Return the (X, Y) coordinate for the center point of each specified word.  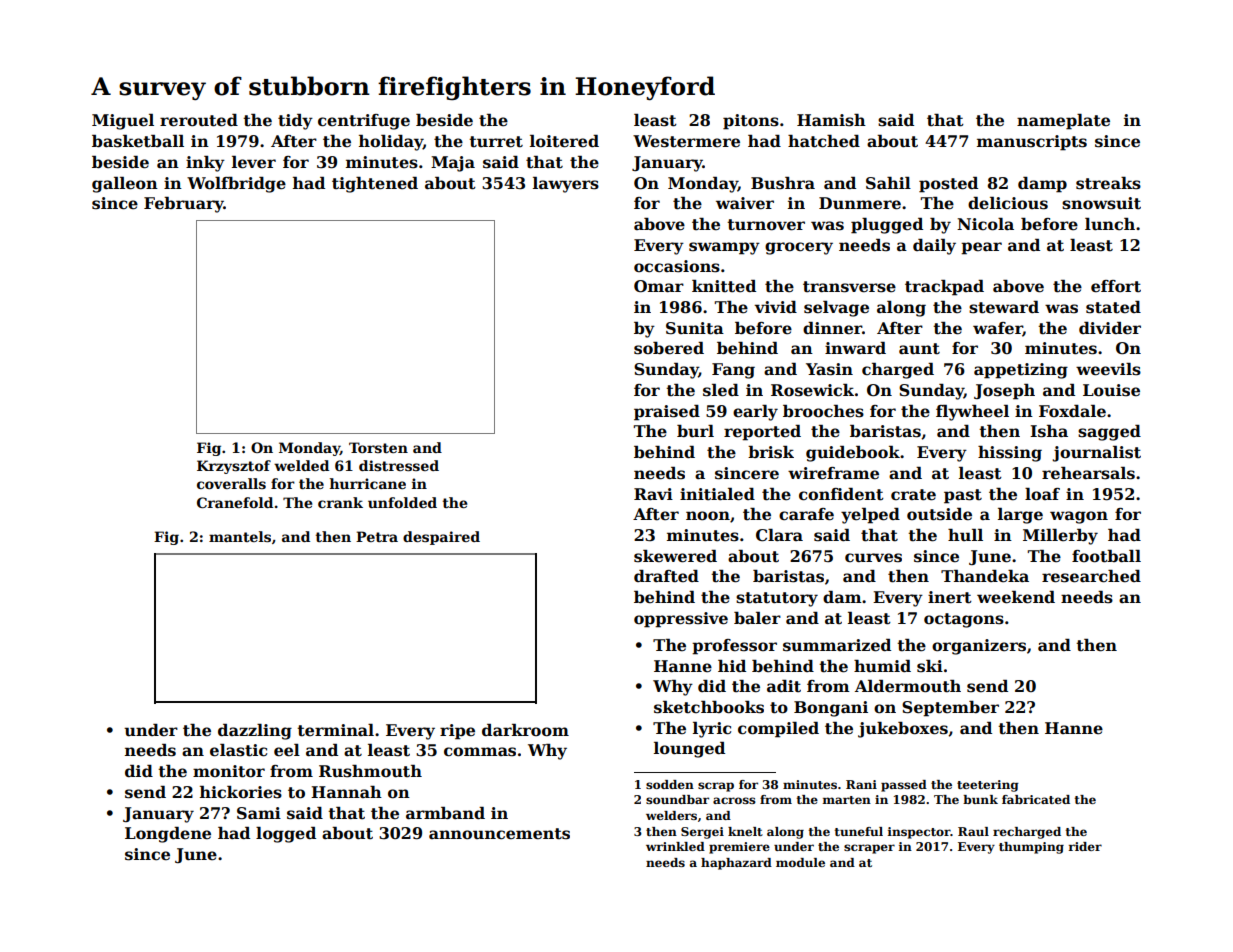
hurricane (368, 483)
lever (254, 162)
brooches (823, 411)
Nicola (985, 224)
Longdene (168, 835)
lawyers (566, 185)
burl (695, 431)
